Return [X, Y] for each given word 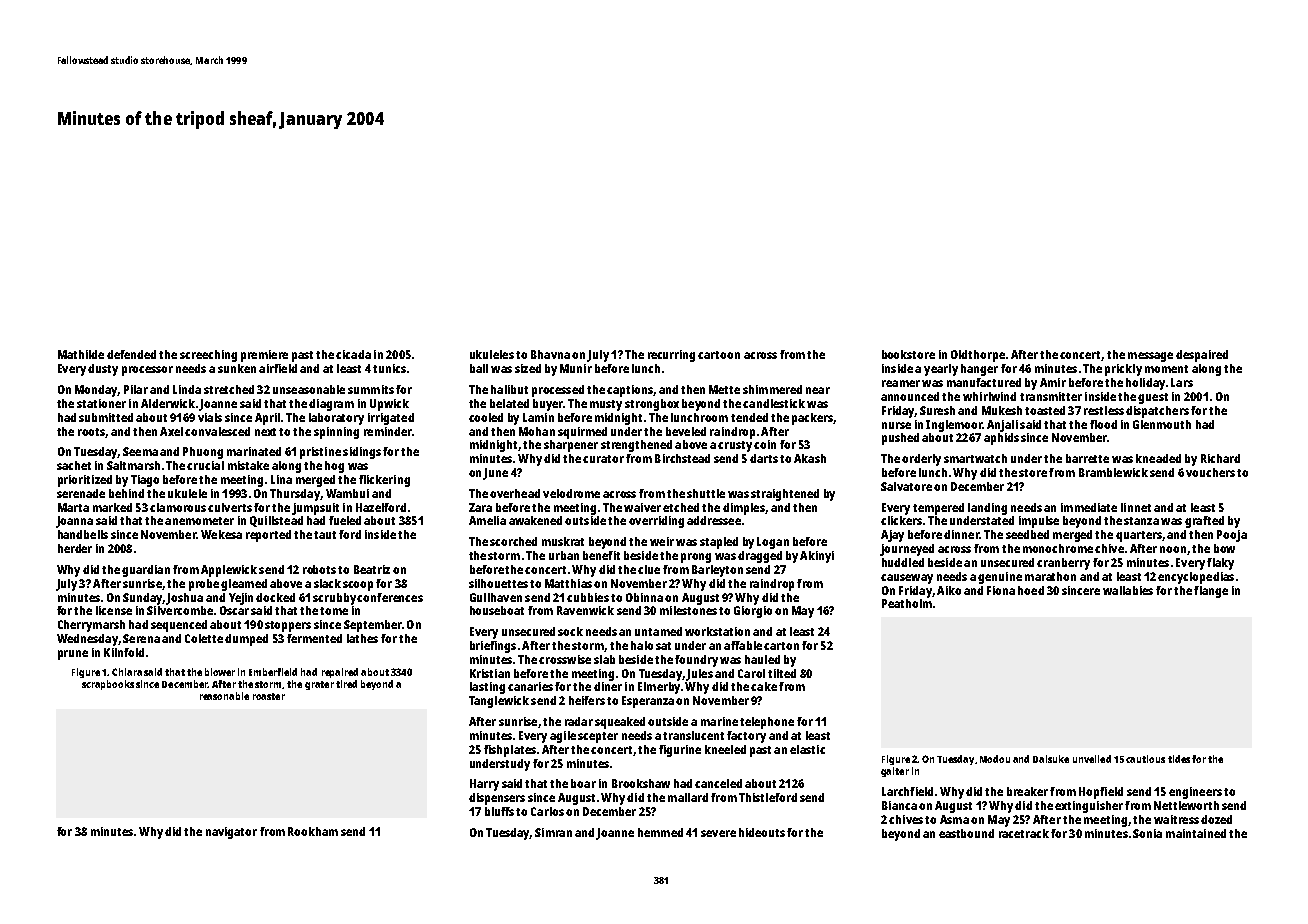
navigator [231, 833]
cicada [353, 354]
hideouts [762, 832]
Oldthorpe [978, 356]
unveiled [1092, 759]
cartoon [719, 355]
